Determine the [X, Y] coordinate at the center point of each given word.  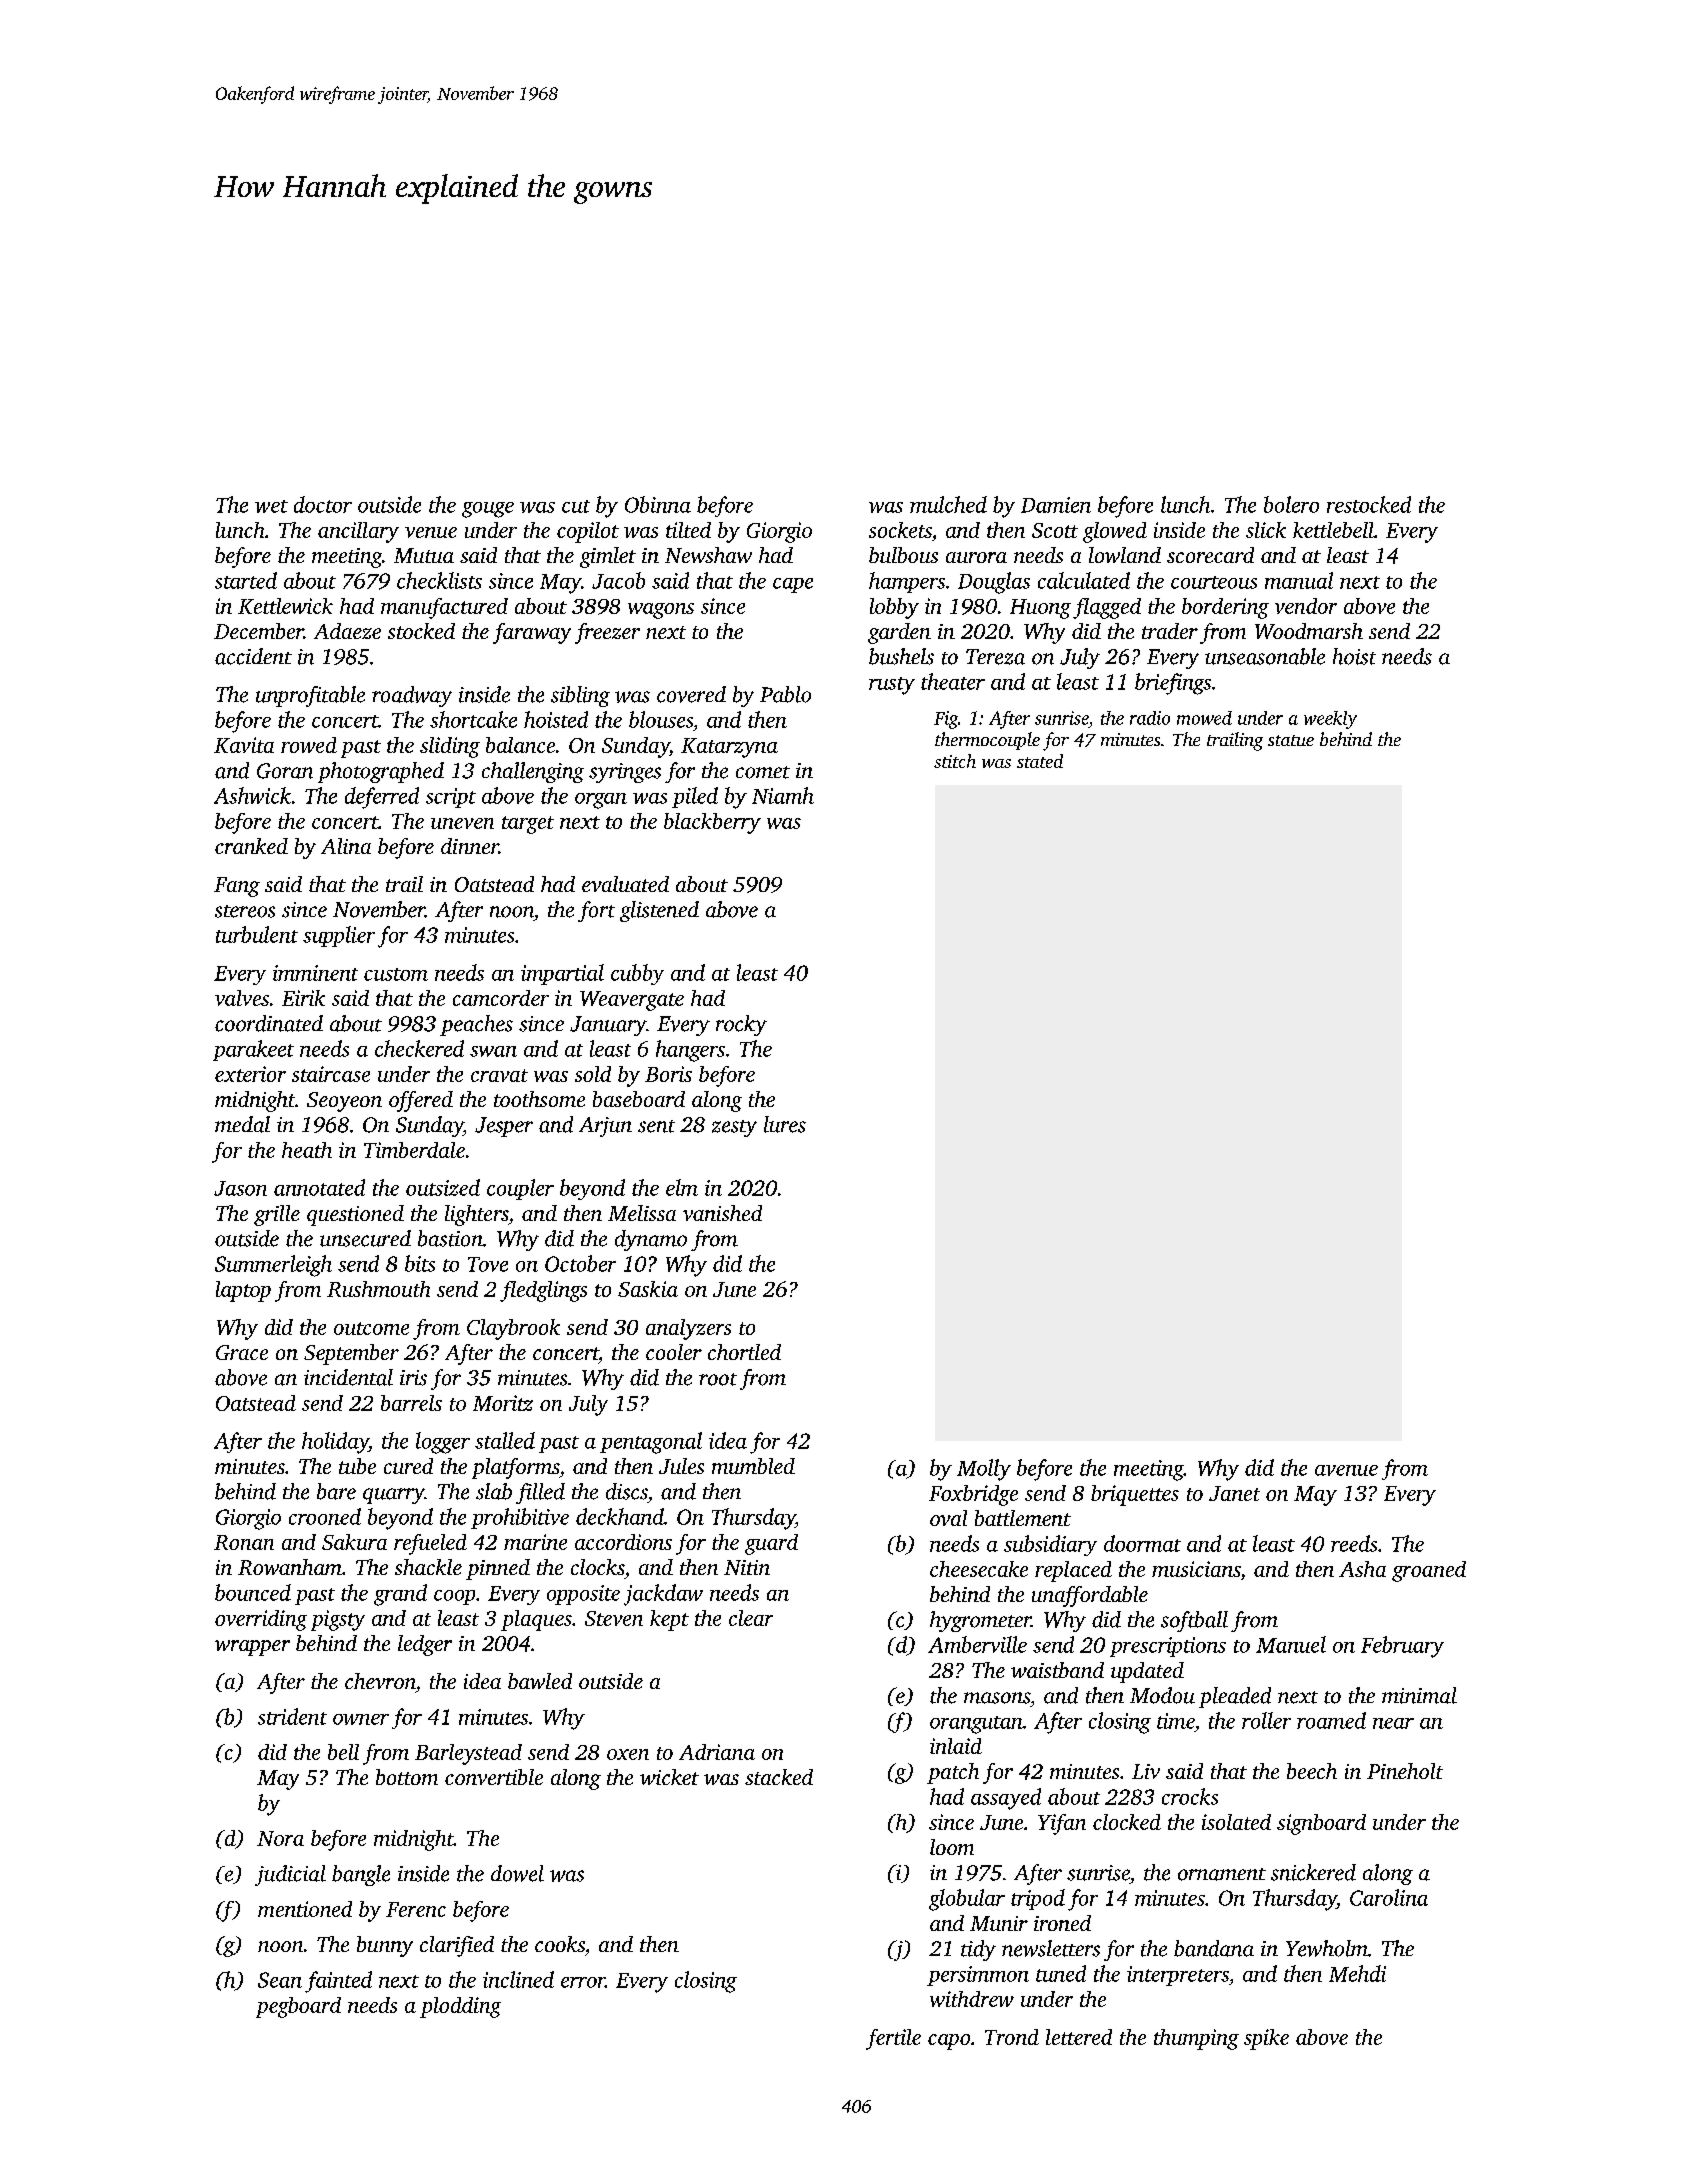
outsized [443, 1187]
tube [357, 1466]
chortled [744, 1352]
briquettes [1135, 1495]
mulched [948, 504]
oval [948, 1518]
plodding [460, 2007]
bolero [1291, 504]
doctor [323, 504]
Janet [1234, 1493]
